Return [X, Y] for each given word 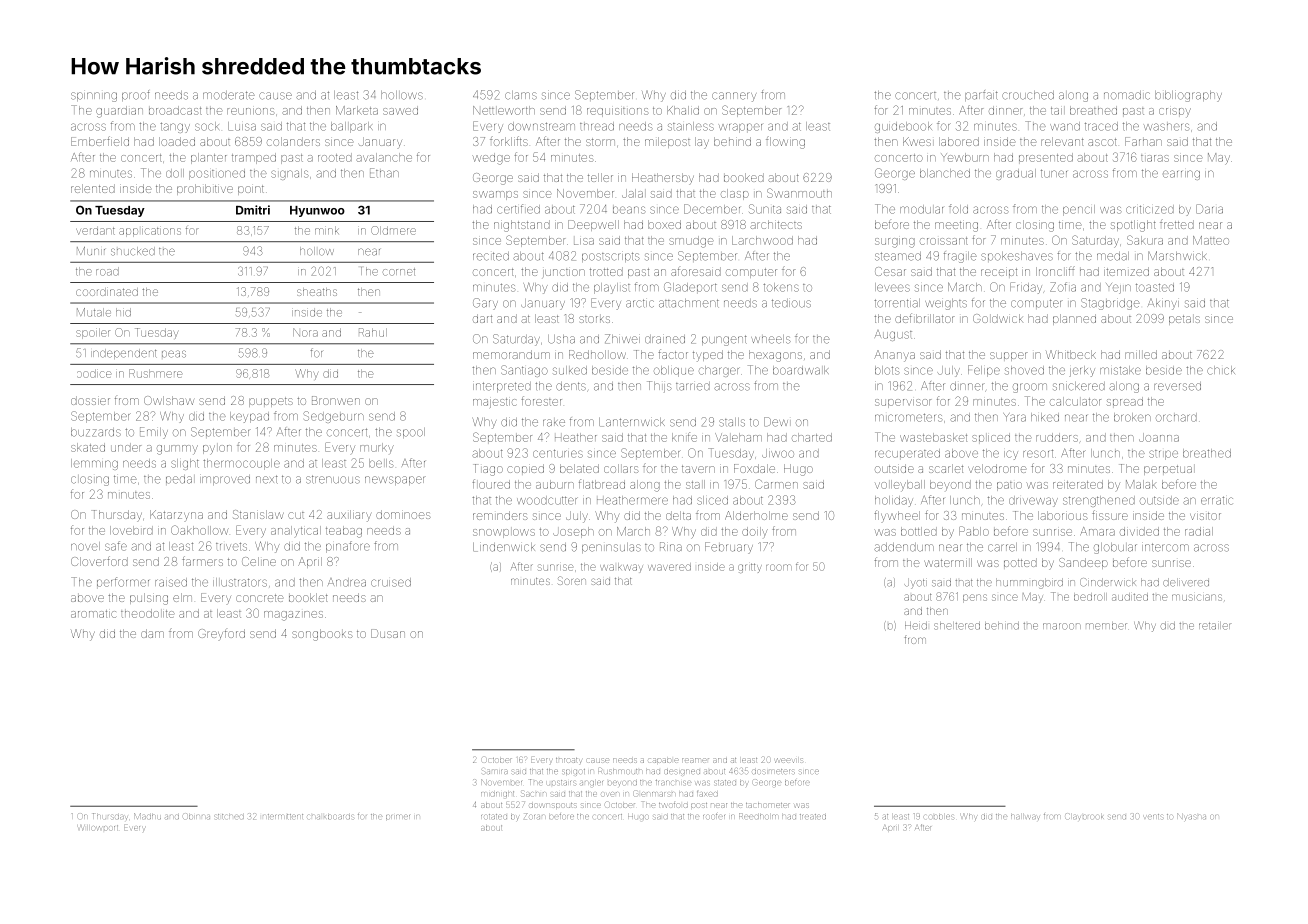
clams [521, 95]
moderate [229, 95]
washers [1167, 127]
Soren [572, 580]
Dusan [388, 633]
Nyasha [1191, 816]
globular [1115, 548]
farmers [202, 561]
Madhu [147, 816]
